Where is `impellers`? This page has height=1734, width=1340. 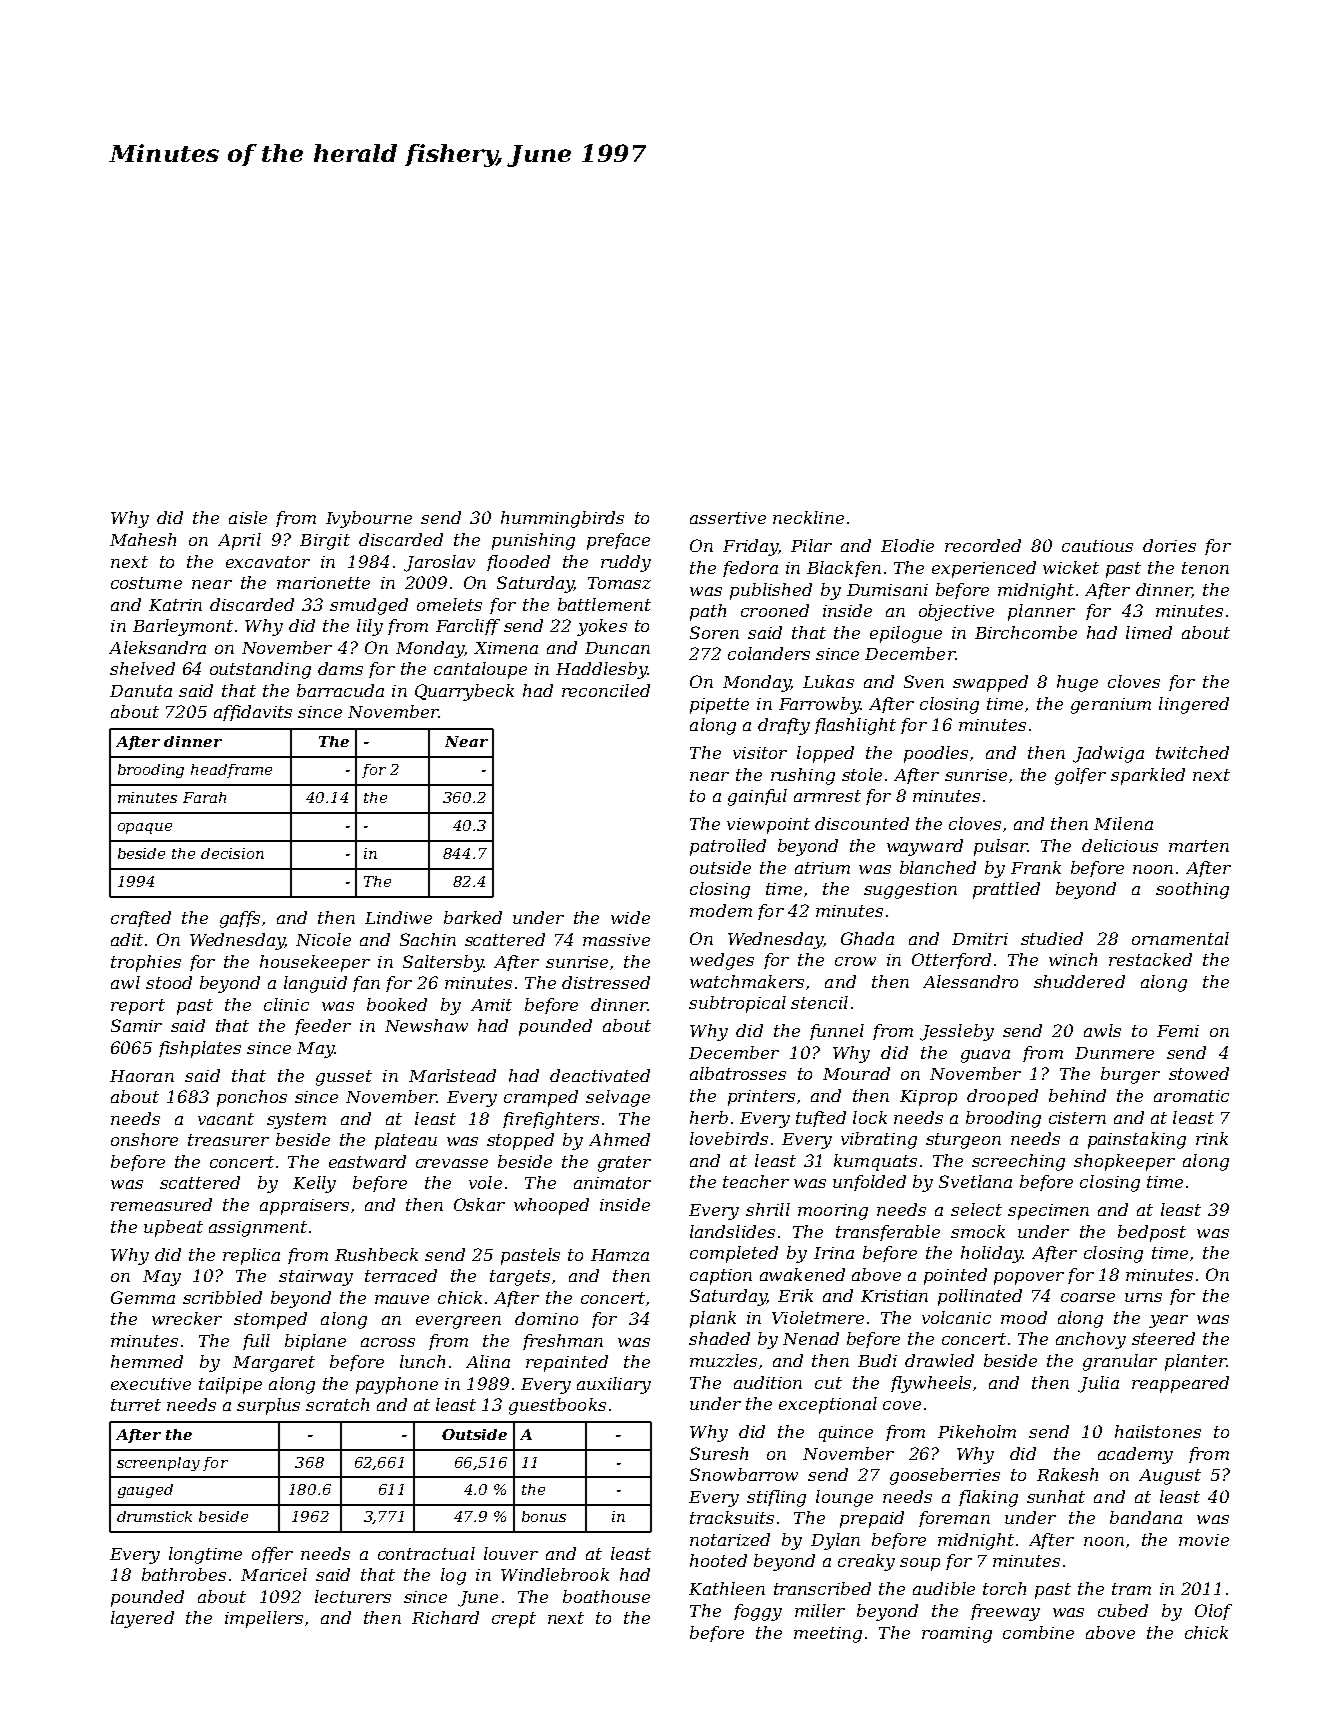
impellers is located at coordinates (264, 1619).
